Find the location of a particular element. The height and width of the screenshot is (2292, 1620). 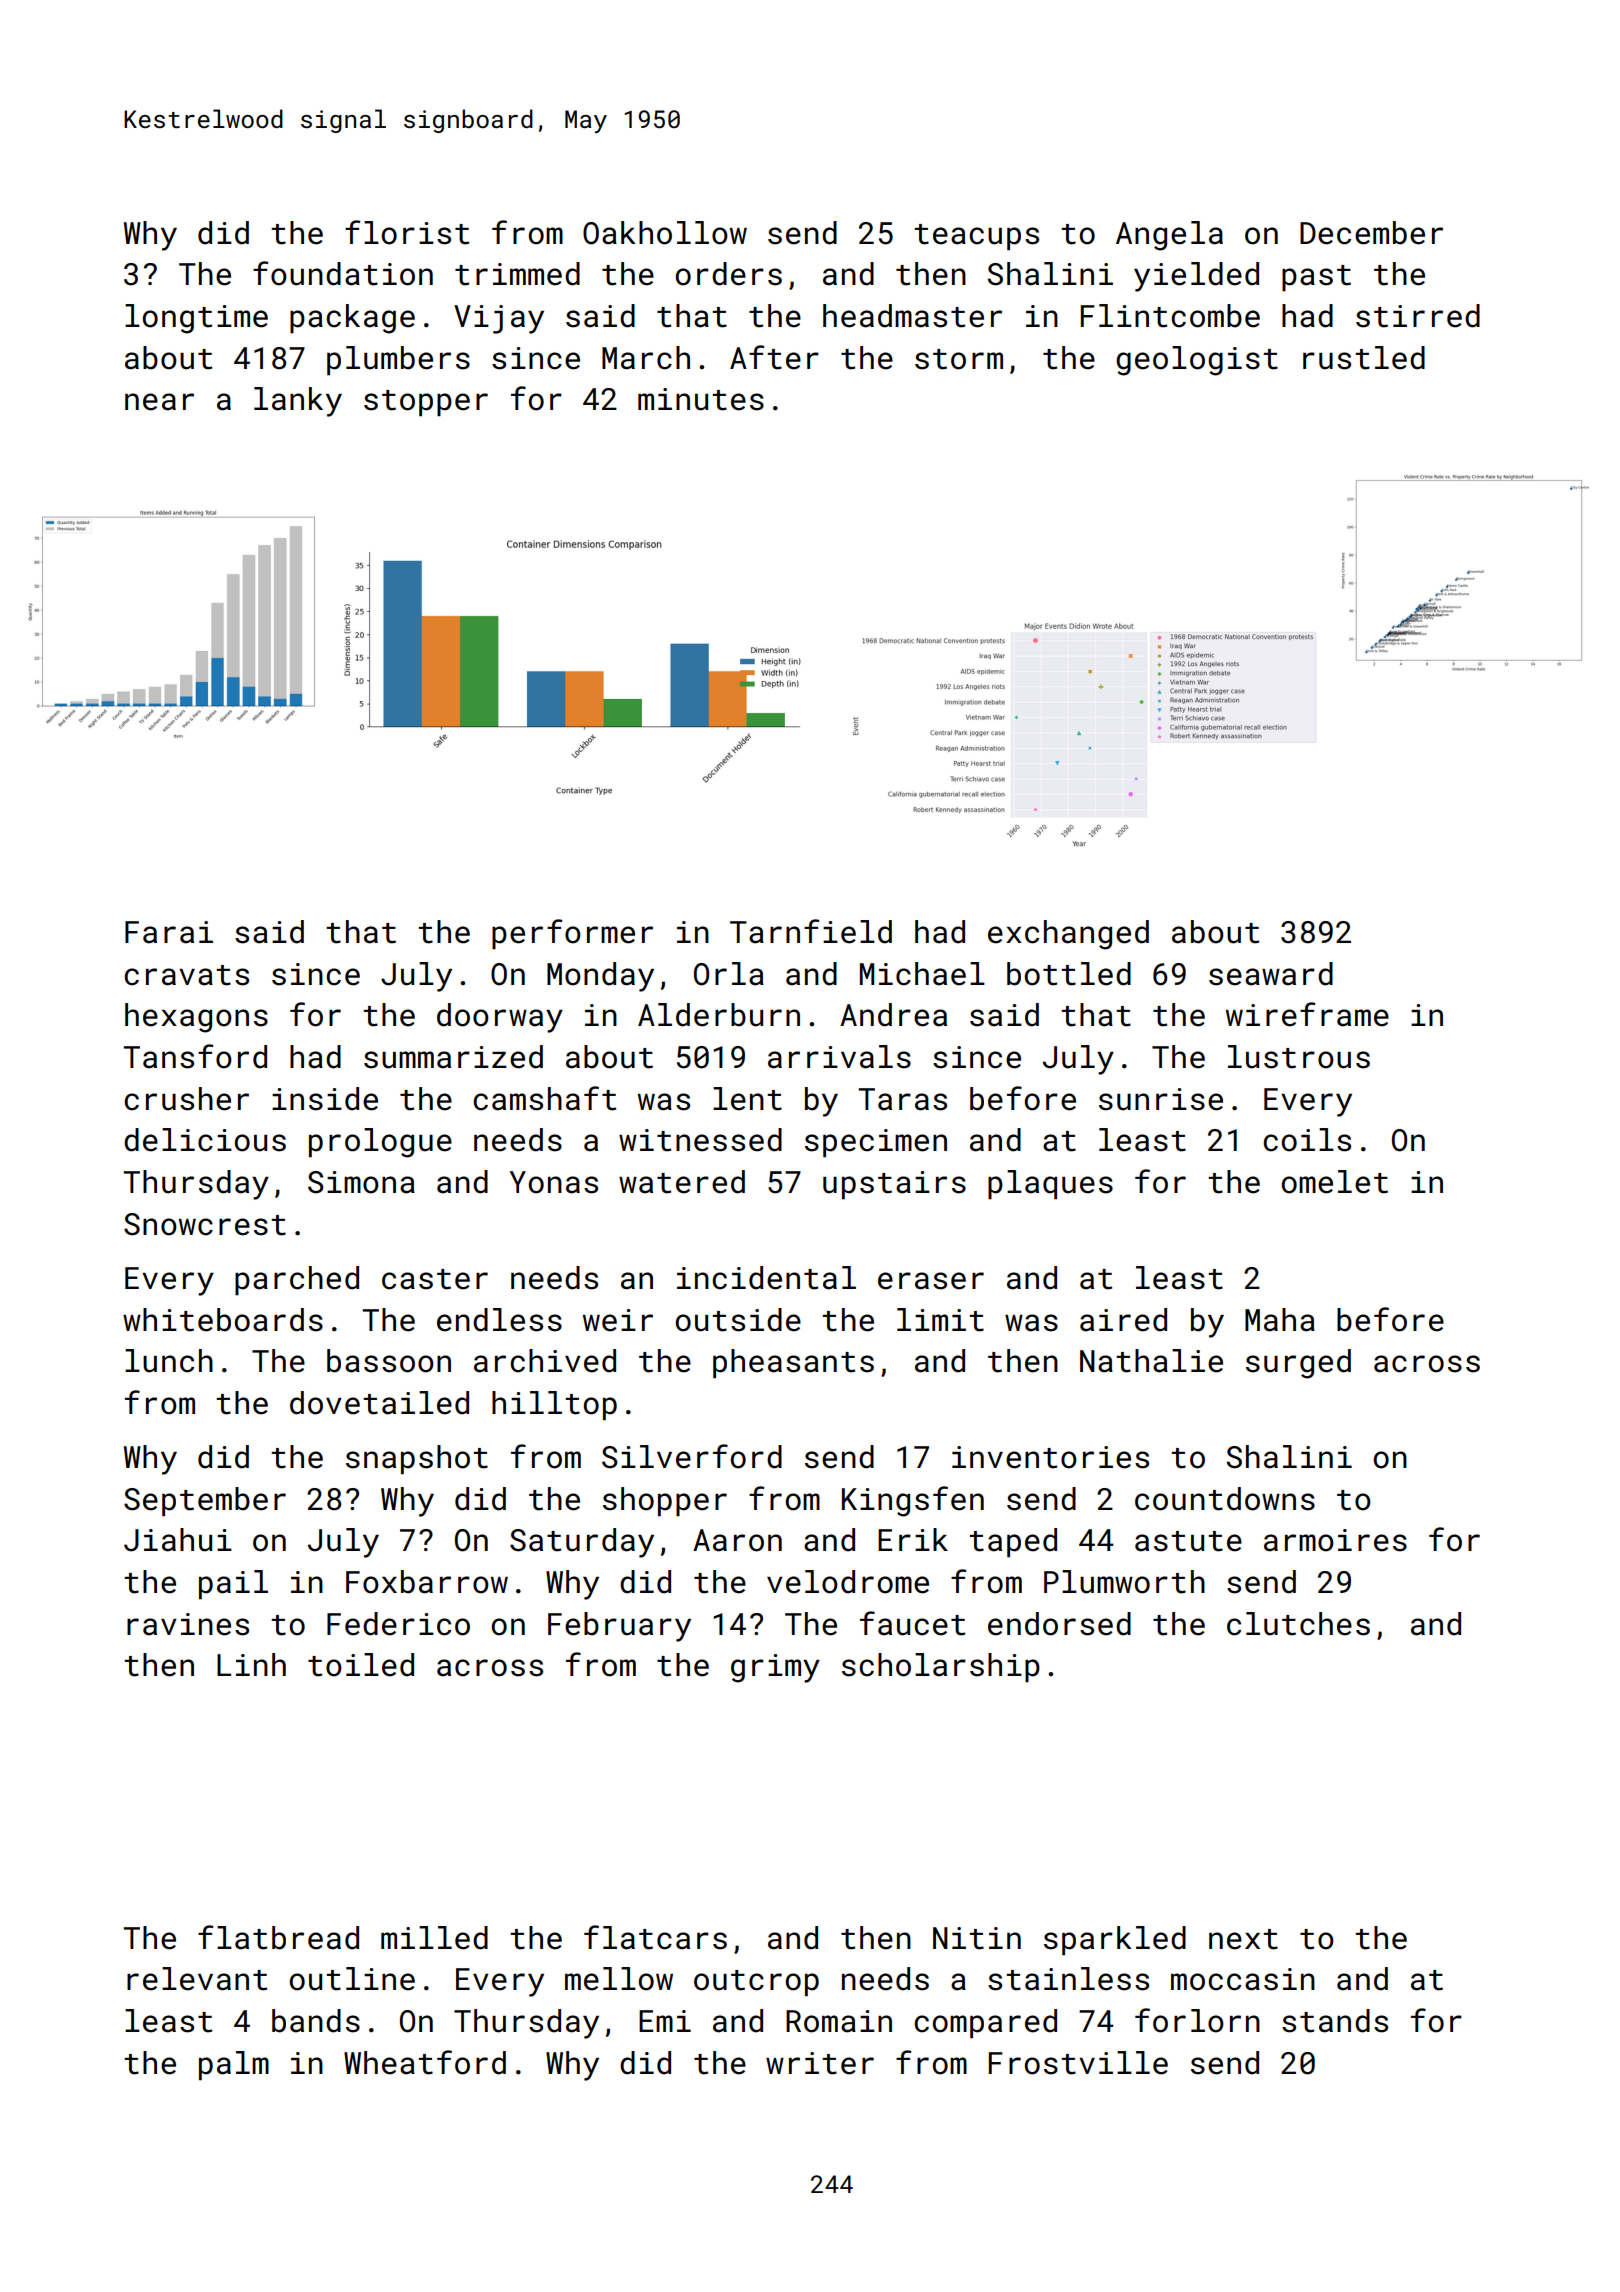

seaward is located at coordinates (1271, 974).
